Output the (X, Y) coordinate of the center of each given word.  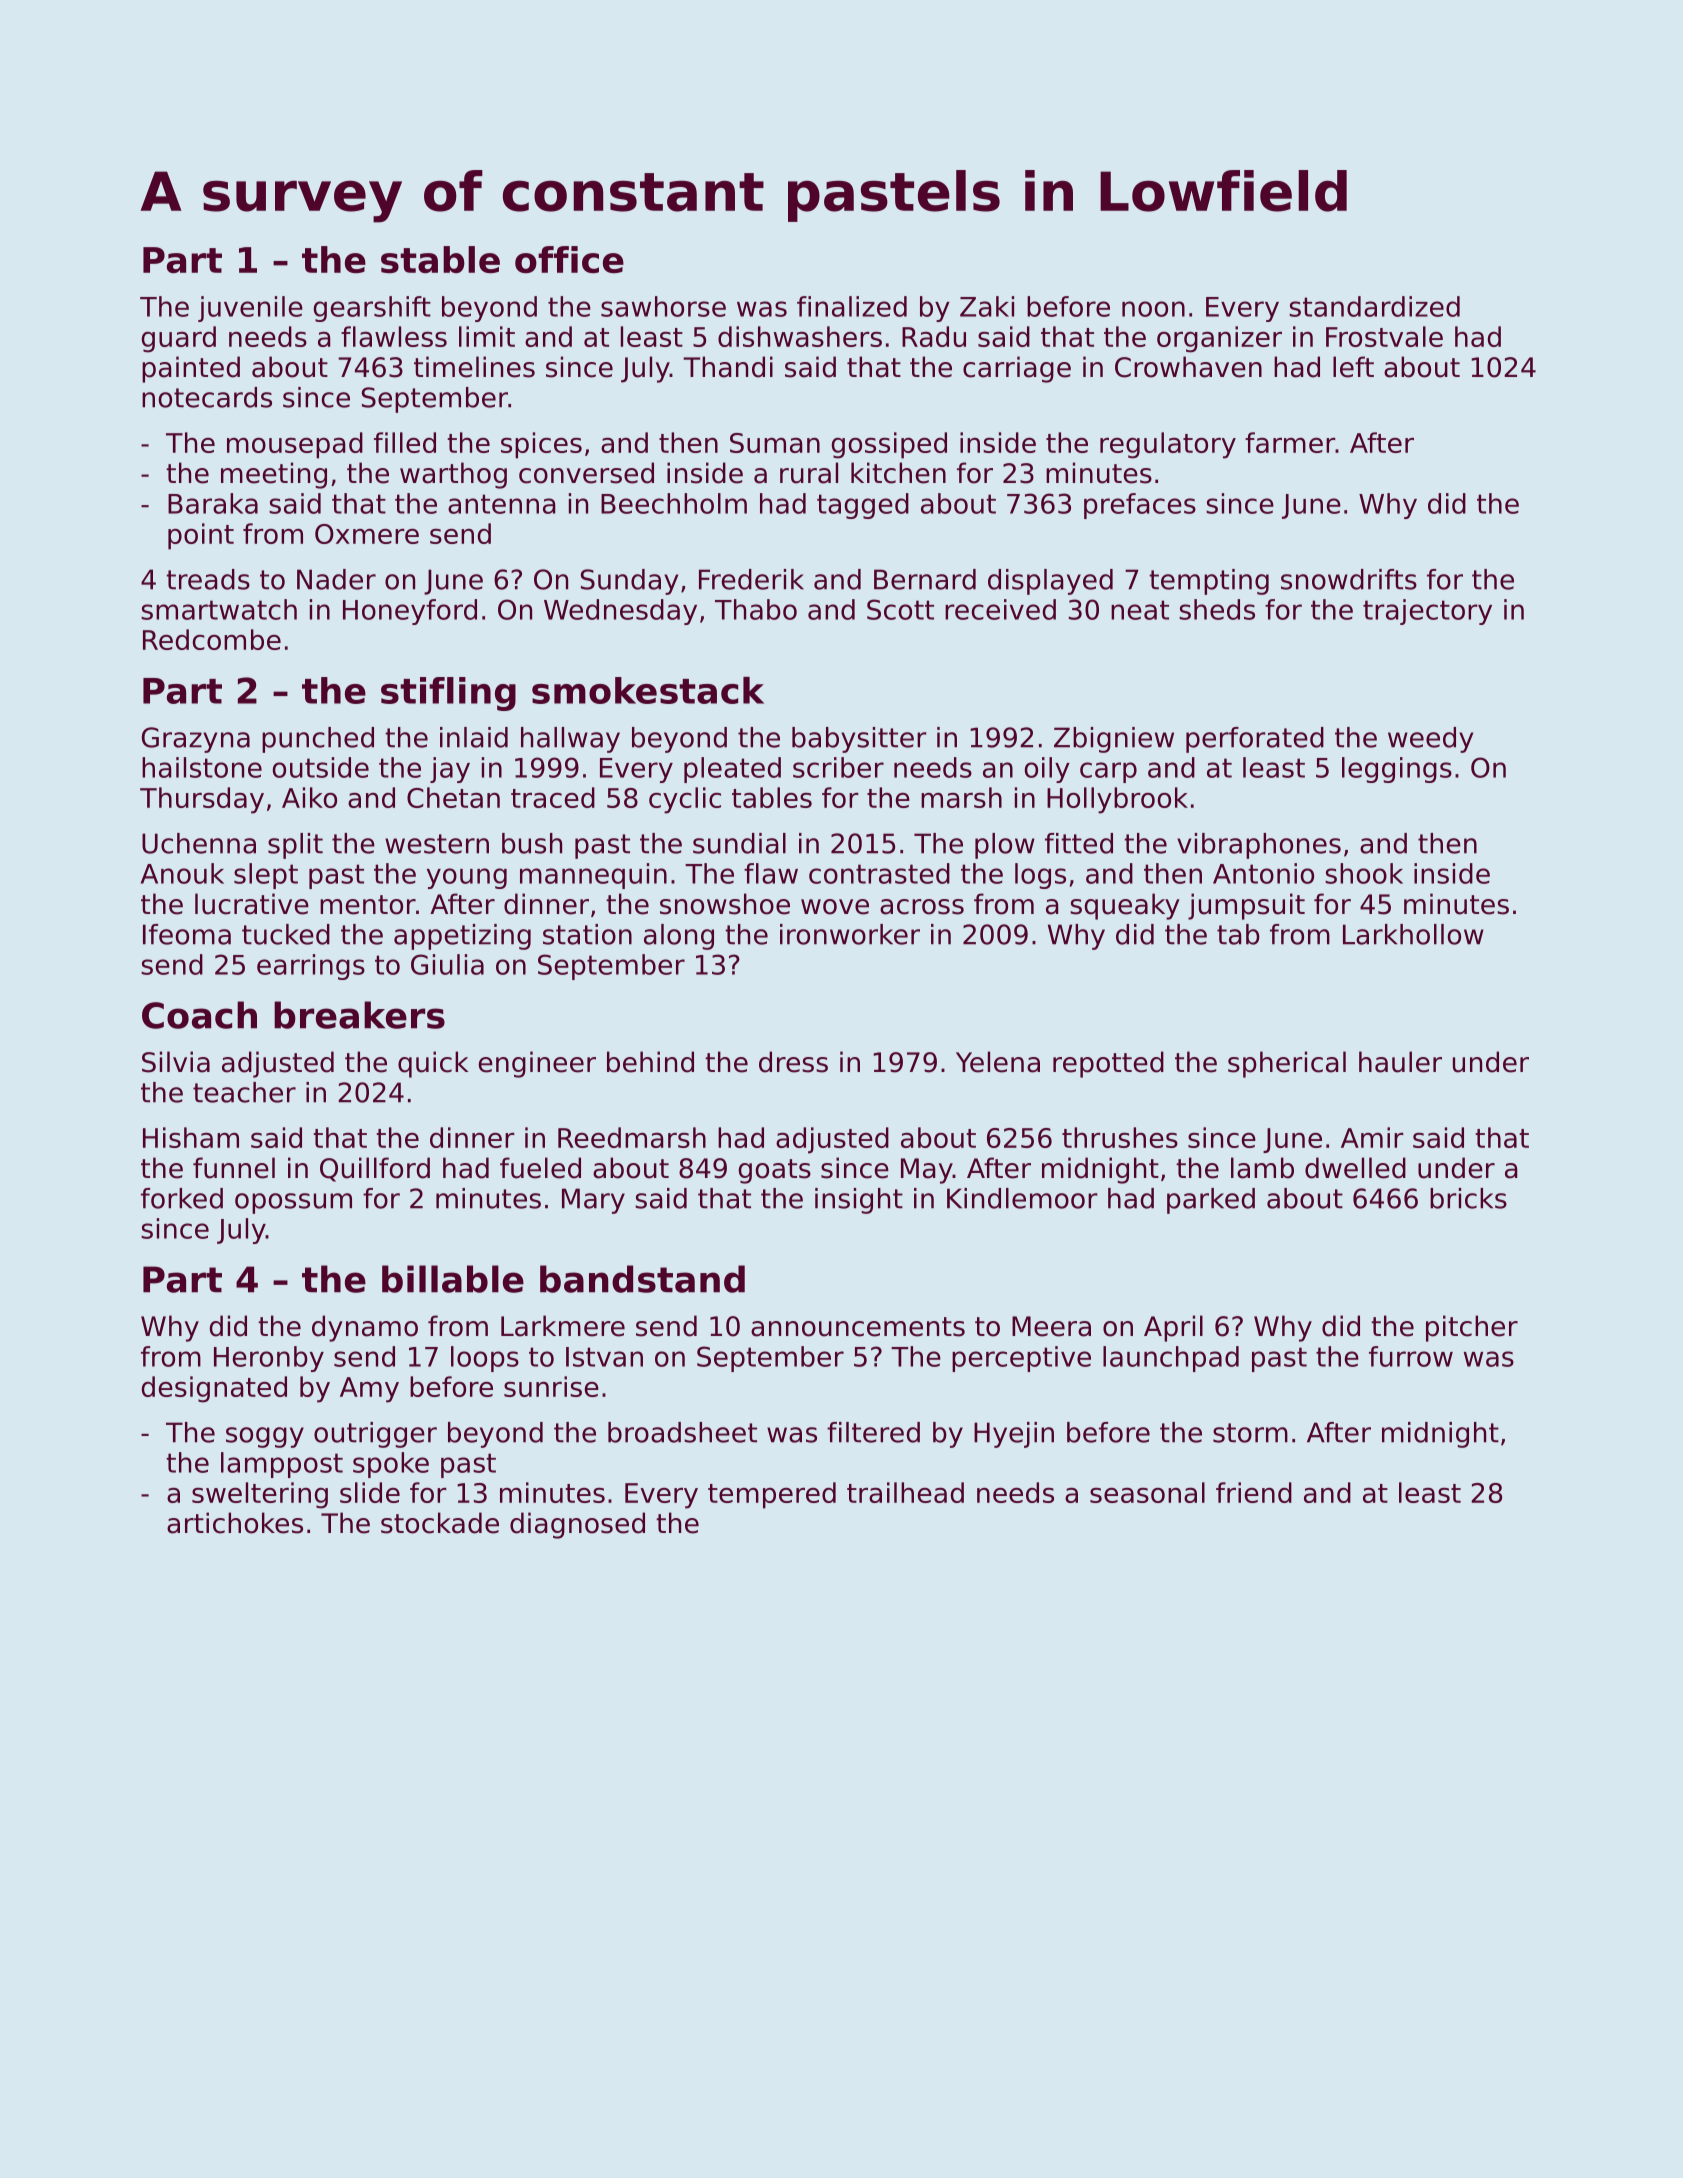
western (437, 844)
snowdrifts (1349, 579)
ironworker (850, 934)
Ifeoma (187, 934)
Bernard (925, 579)
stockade (440, 1523)
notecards (207, 397)
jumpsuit (1246, 906)
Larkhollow (1413, 934)
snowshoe (725, 904)
